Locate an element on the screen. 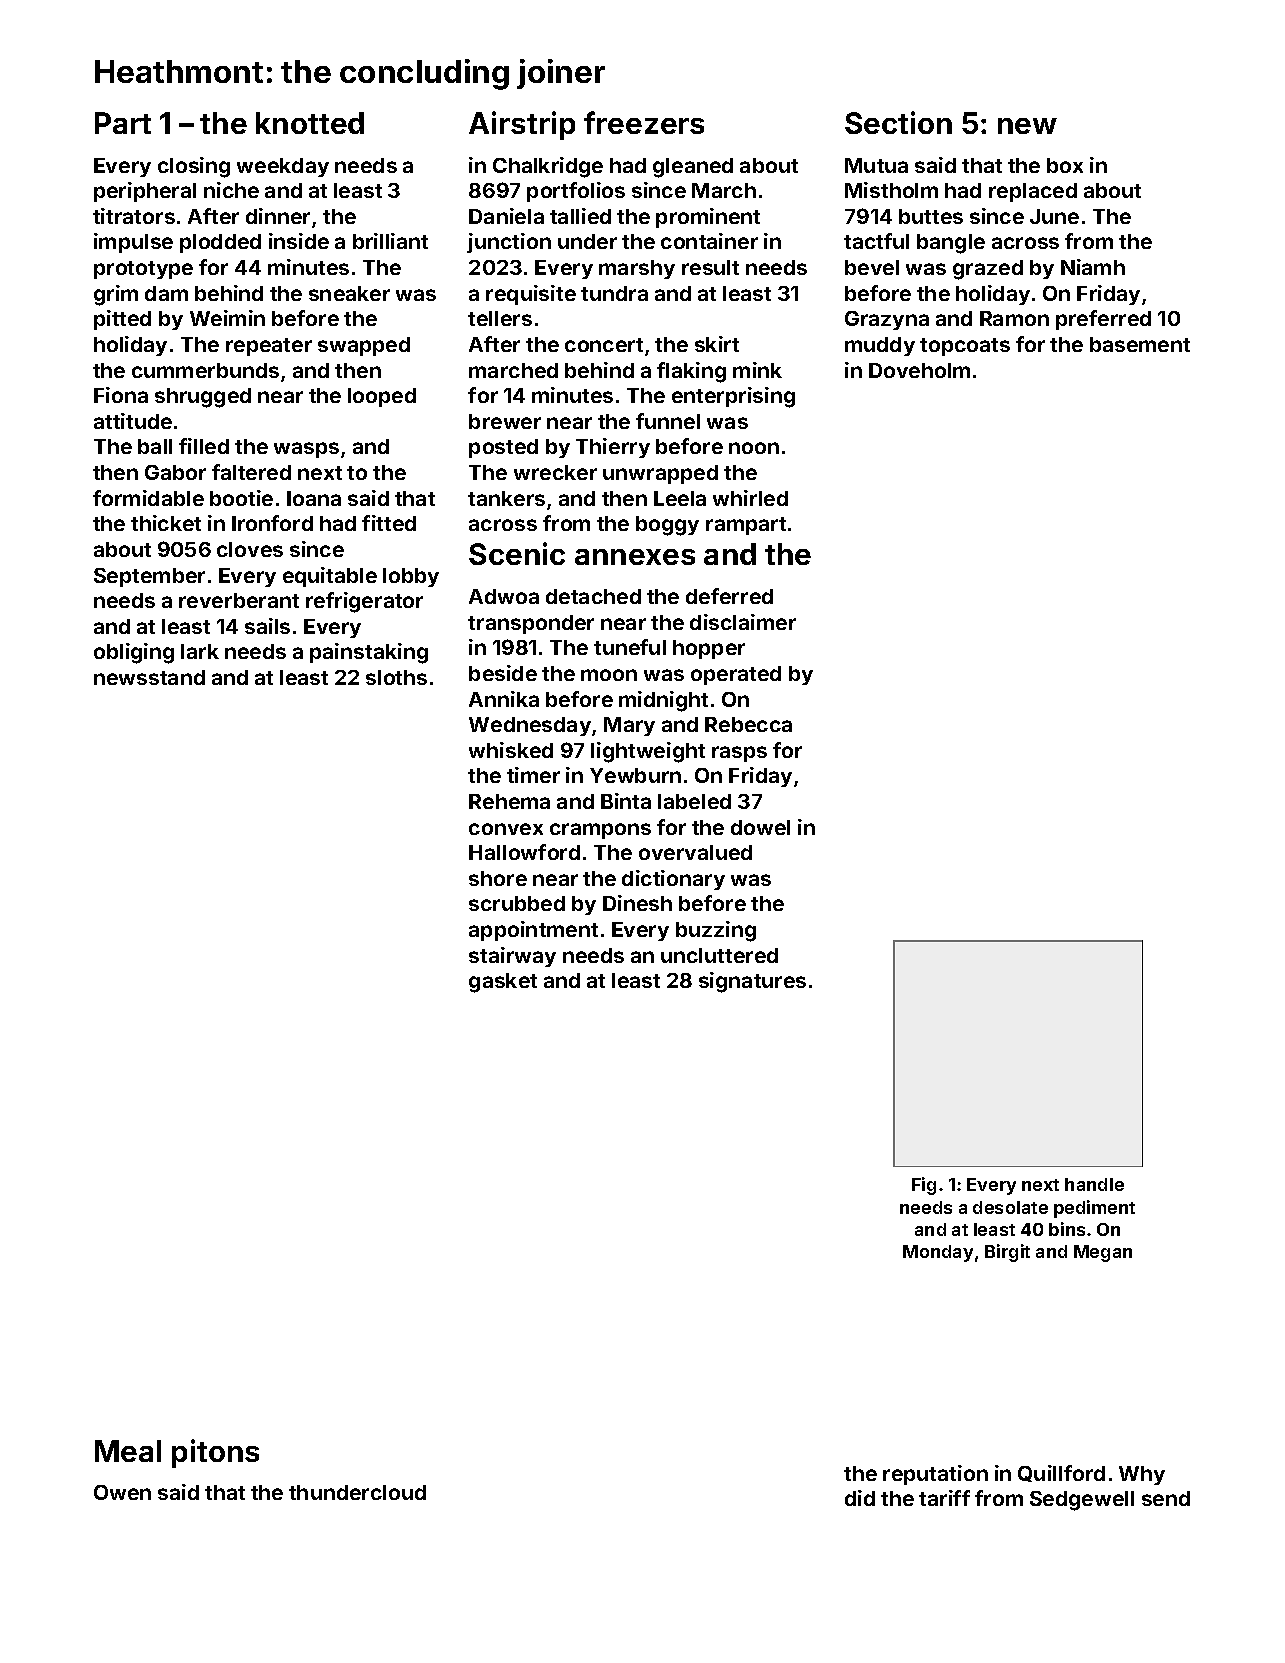 This screenshot has width=1285, height=1663. Owen is located at coordinates (122, 1492).
